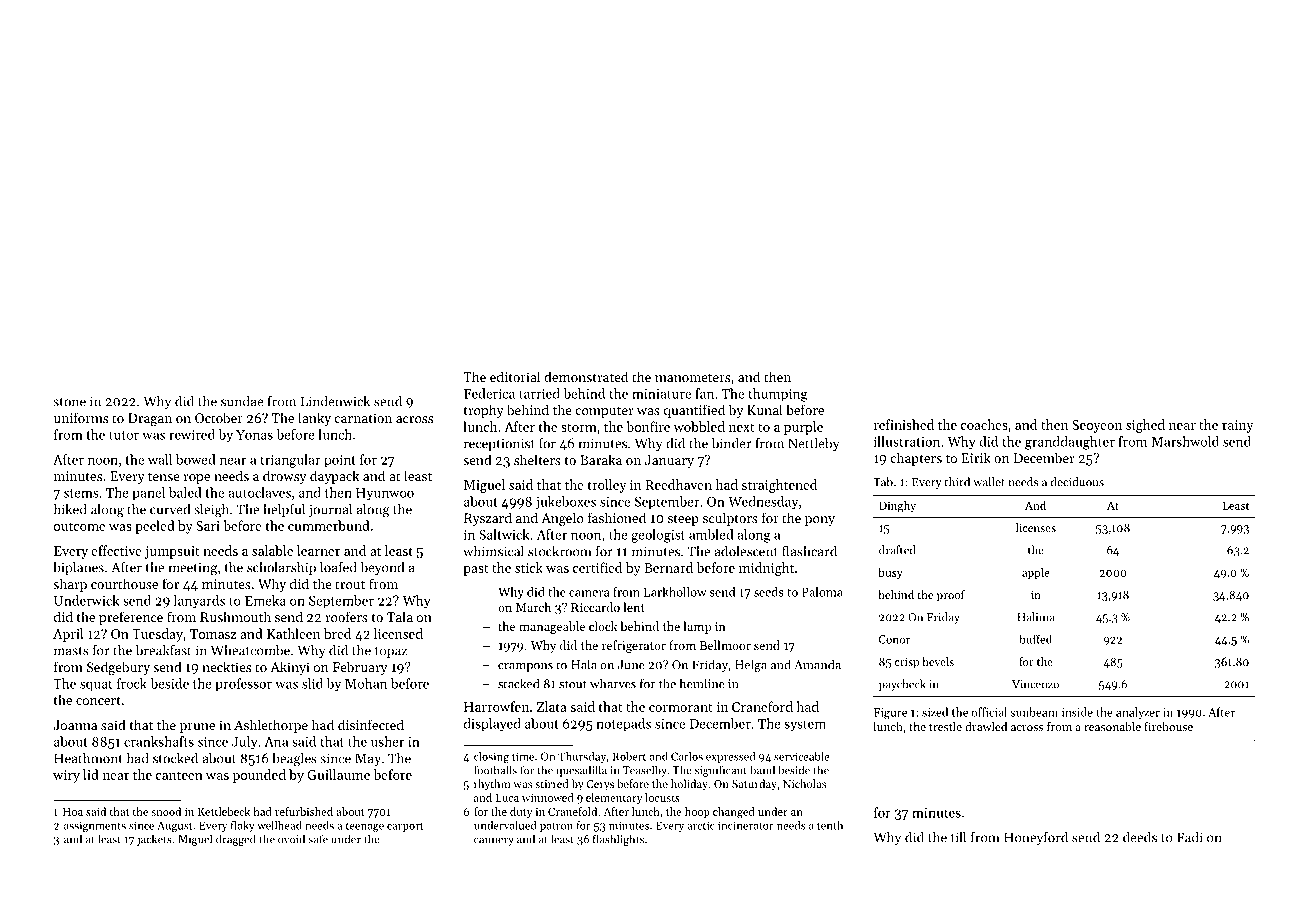 This image has width=1308, height=924. I want to click on hemline, so click(702, 683).
